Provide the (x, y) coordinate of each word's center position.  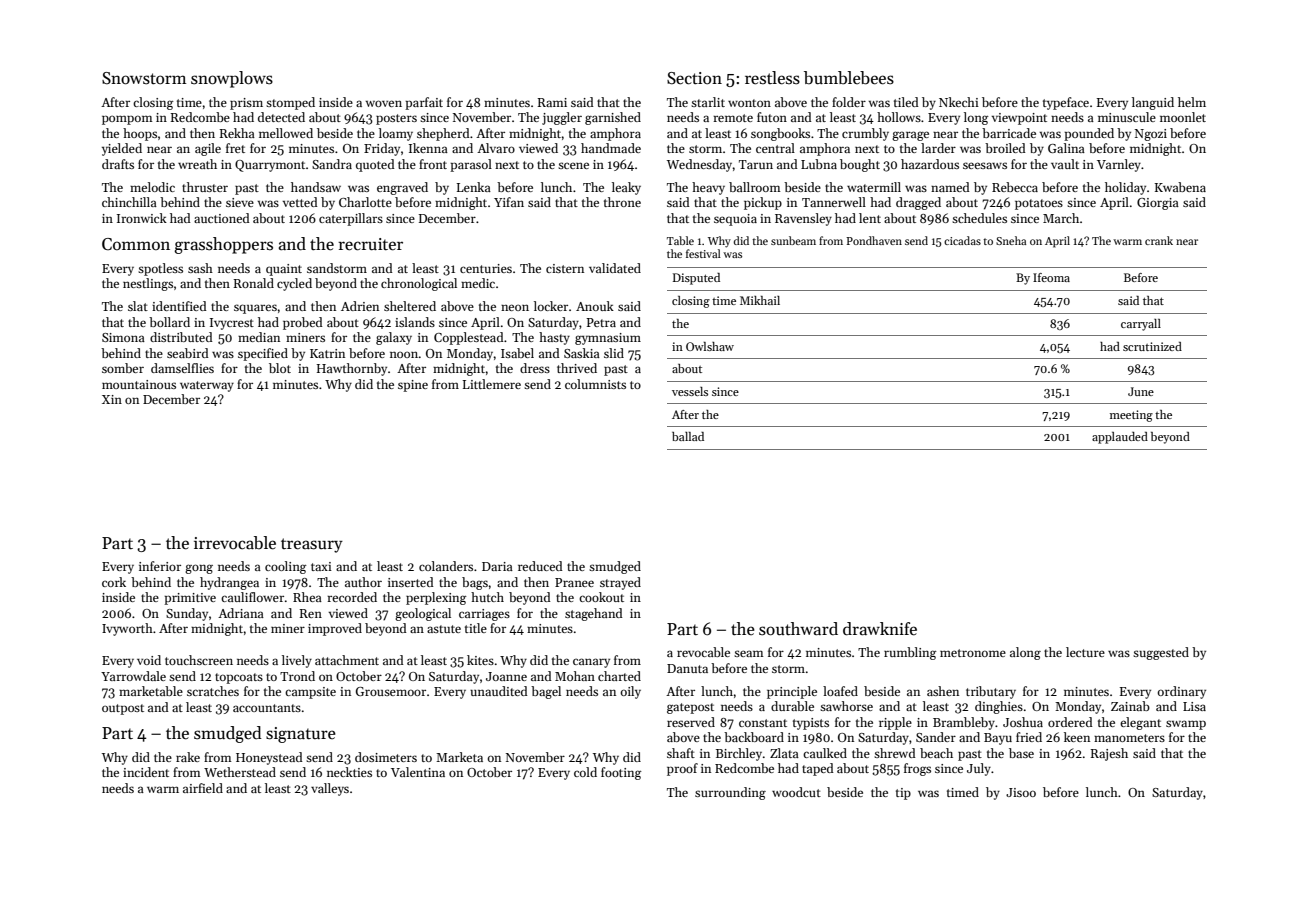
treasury (312, 545)
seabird (188, 353)
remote (733, 118)
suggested (1161, 653)
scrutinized (1152, 346)
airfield (203, 788)
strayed (620, 583)
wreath (197, 164)
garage (910, 136)
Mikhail (760, 300)
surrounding (730, 793)
